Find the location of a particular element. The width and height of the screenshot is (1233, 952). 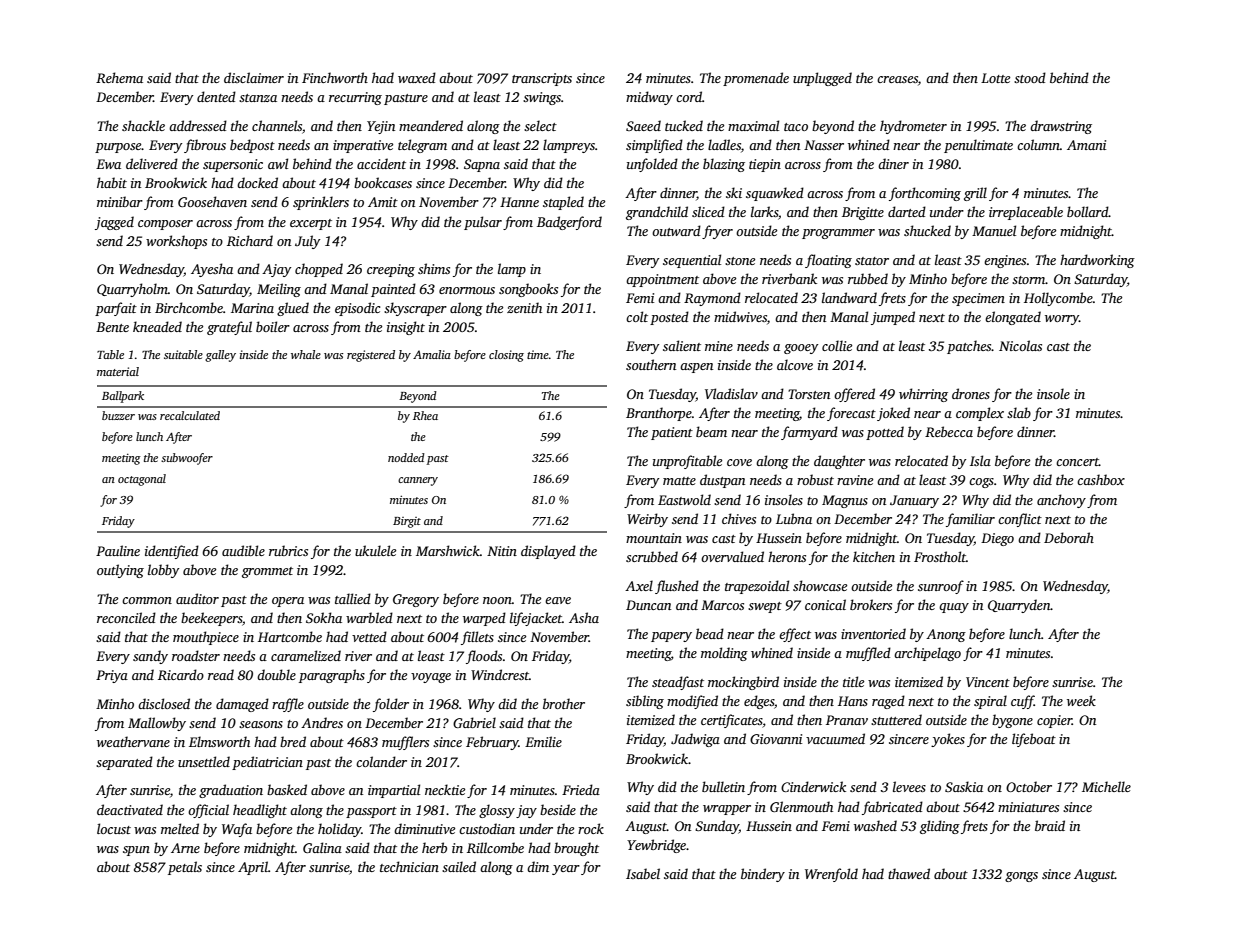

cogs is located at coordinates (981, 483).
